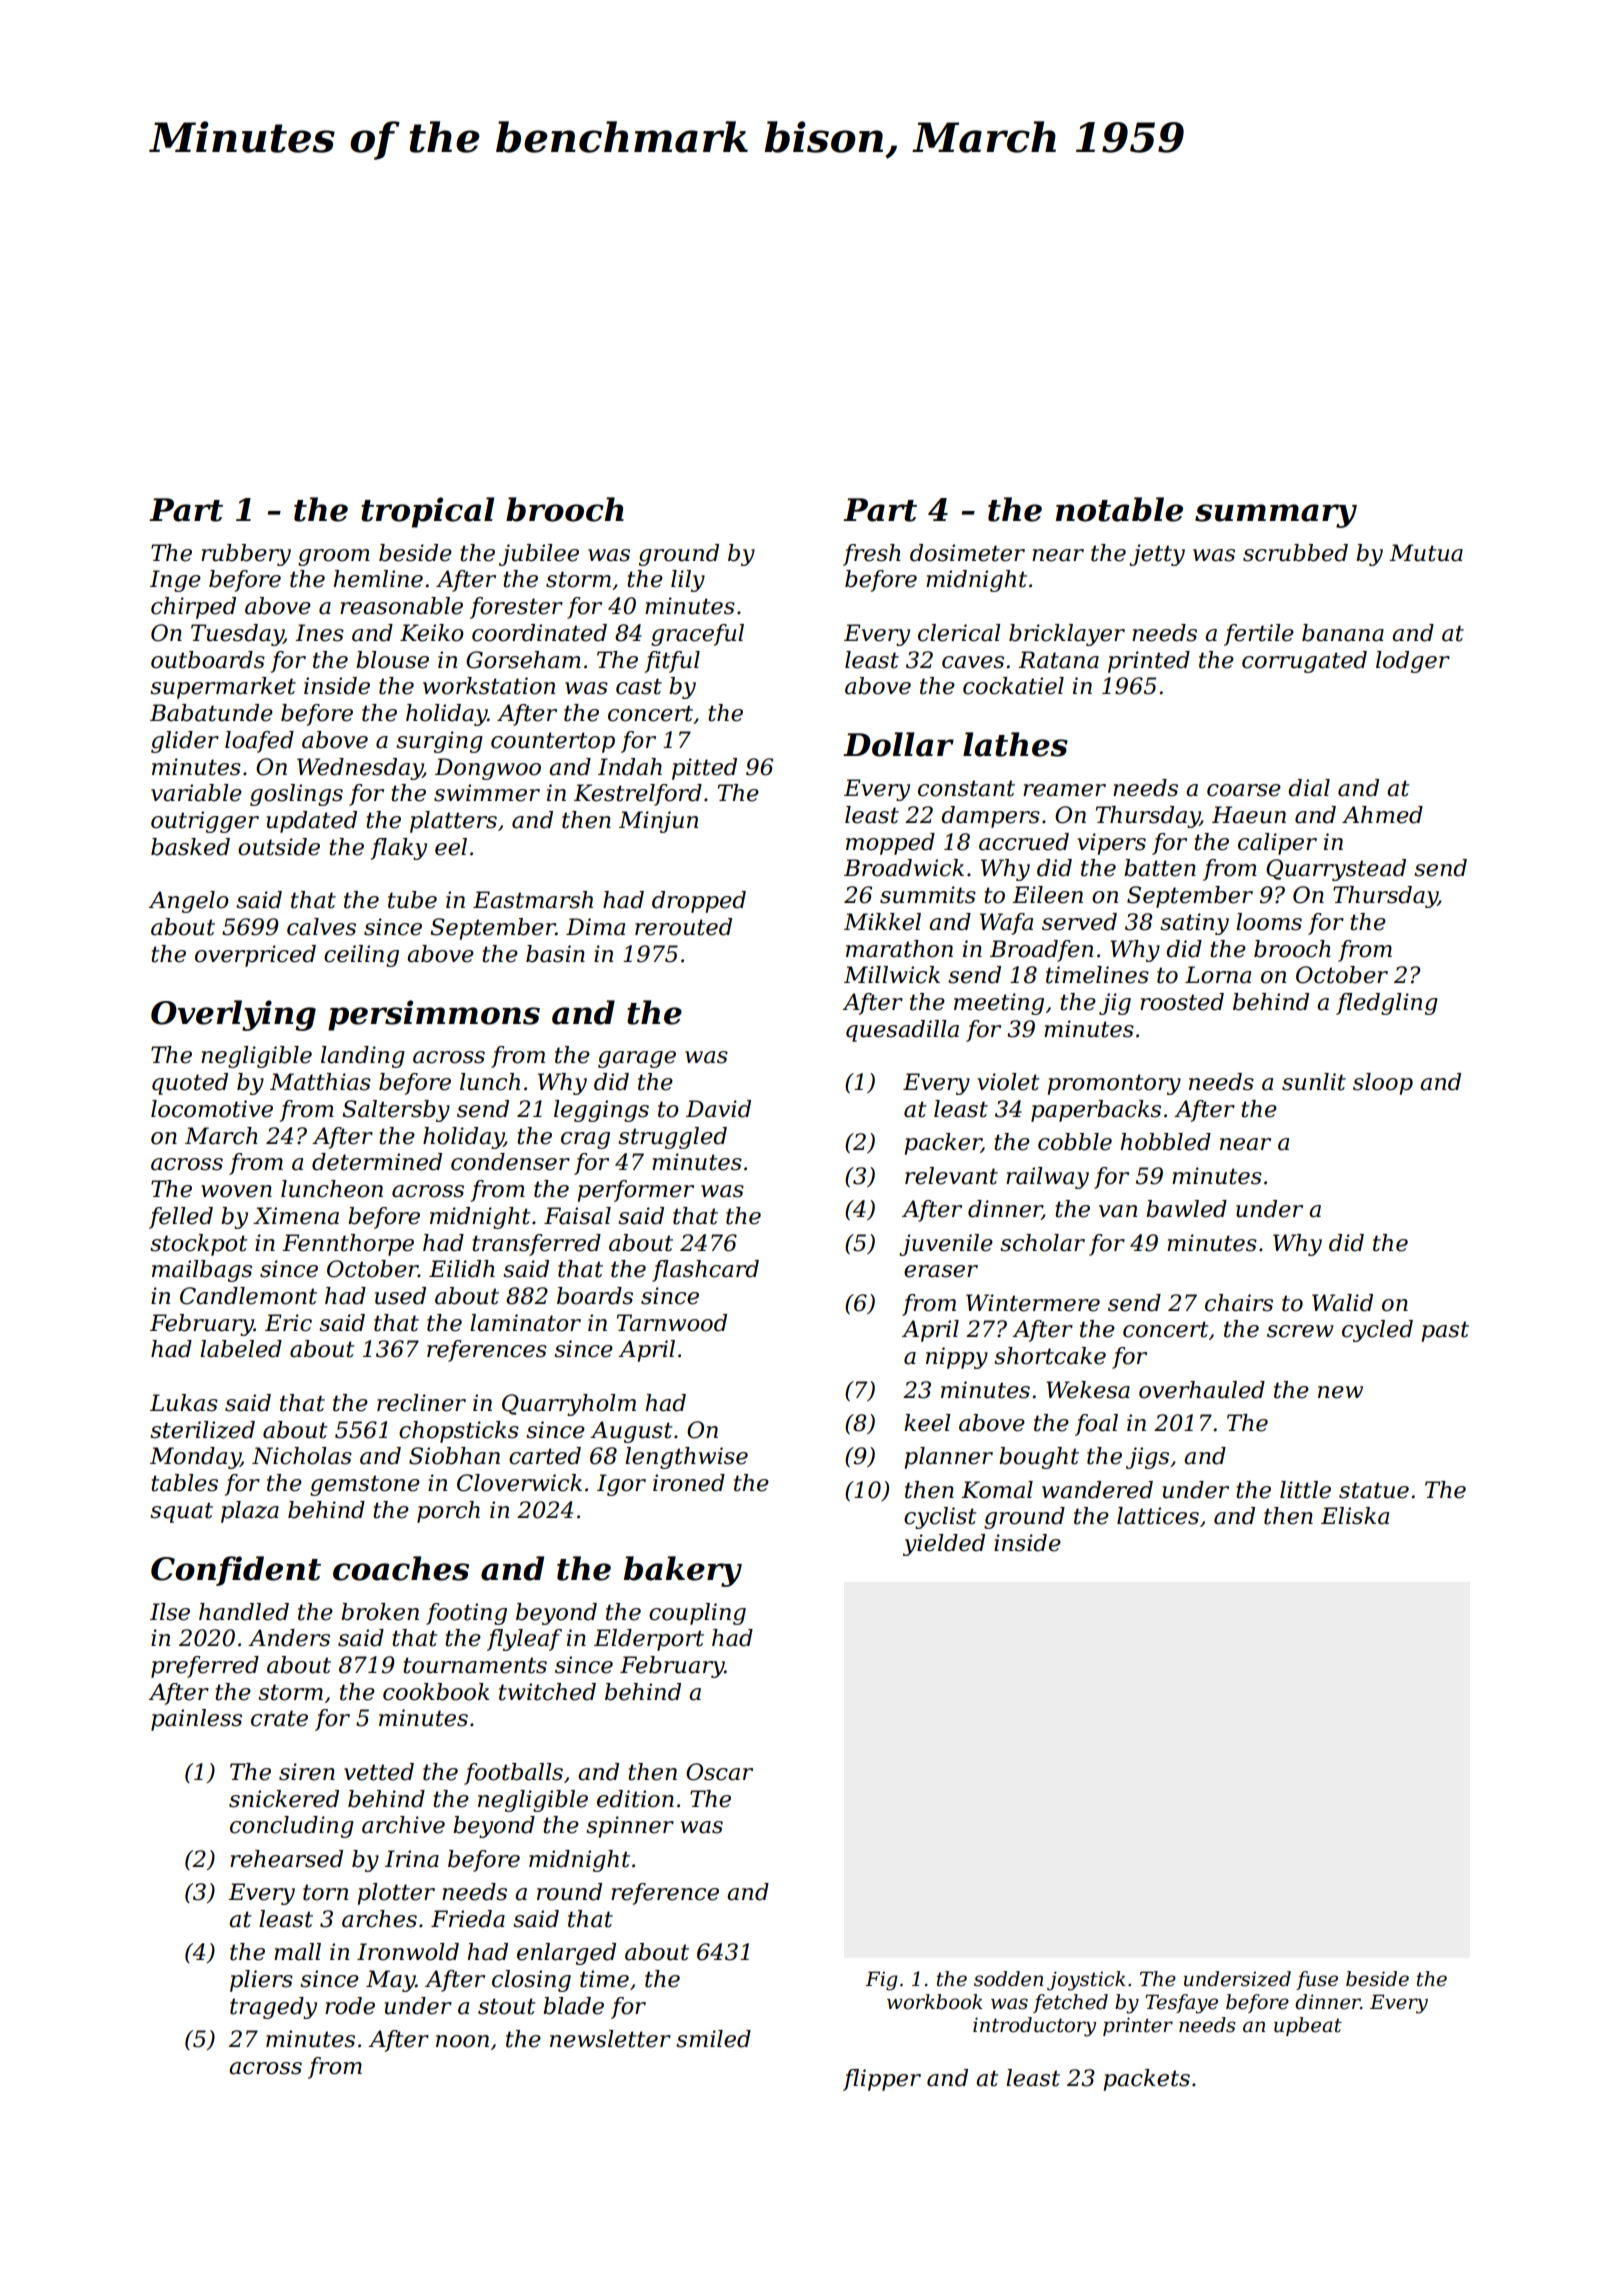  What do you see at coordinates (462, 2041) in the document?
I see `noon` at bounding box center [462, 2041].
